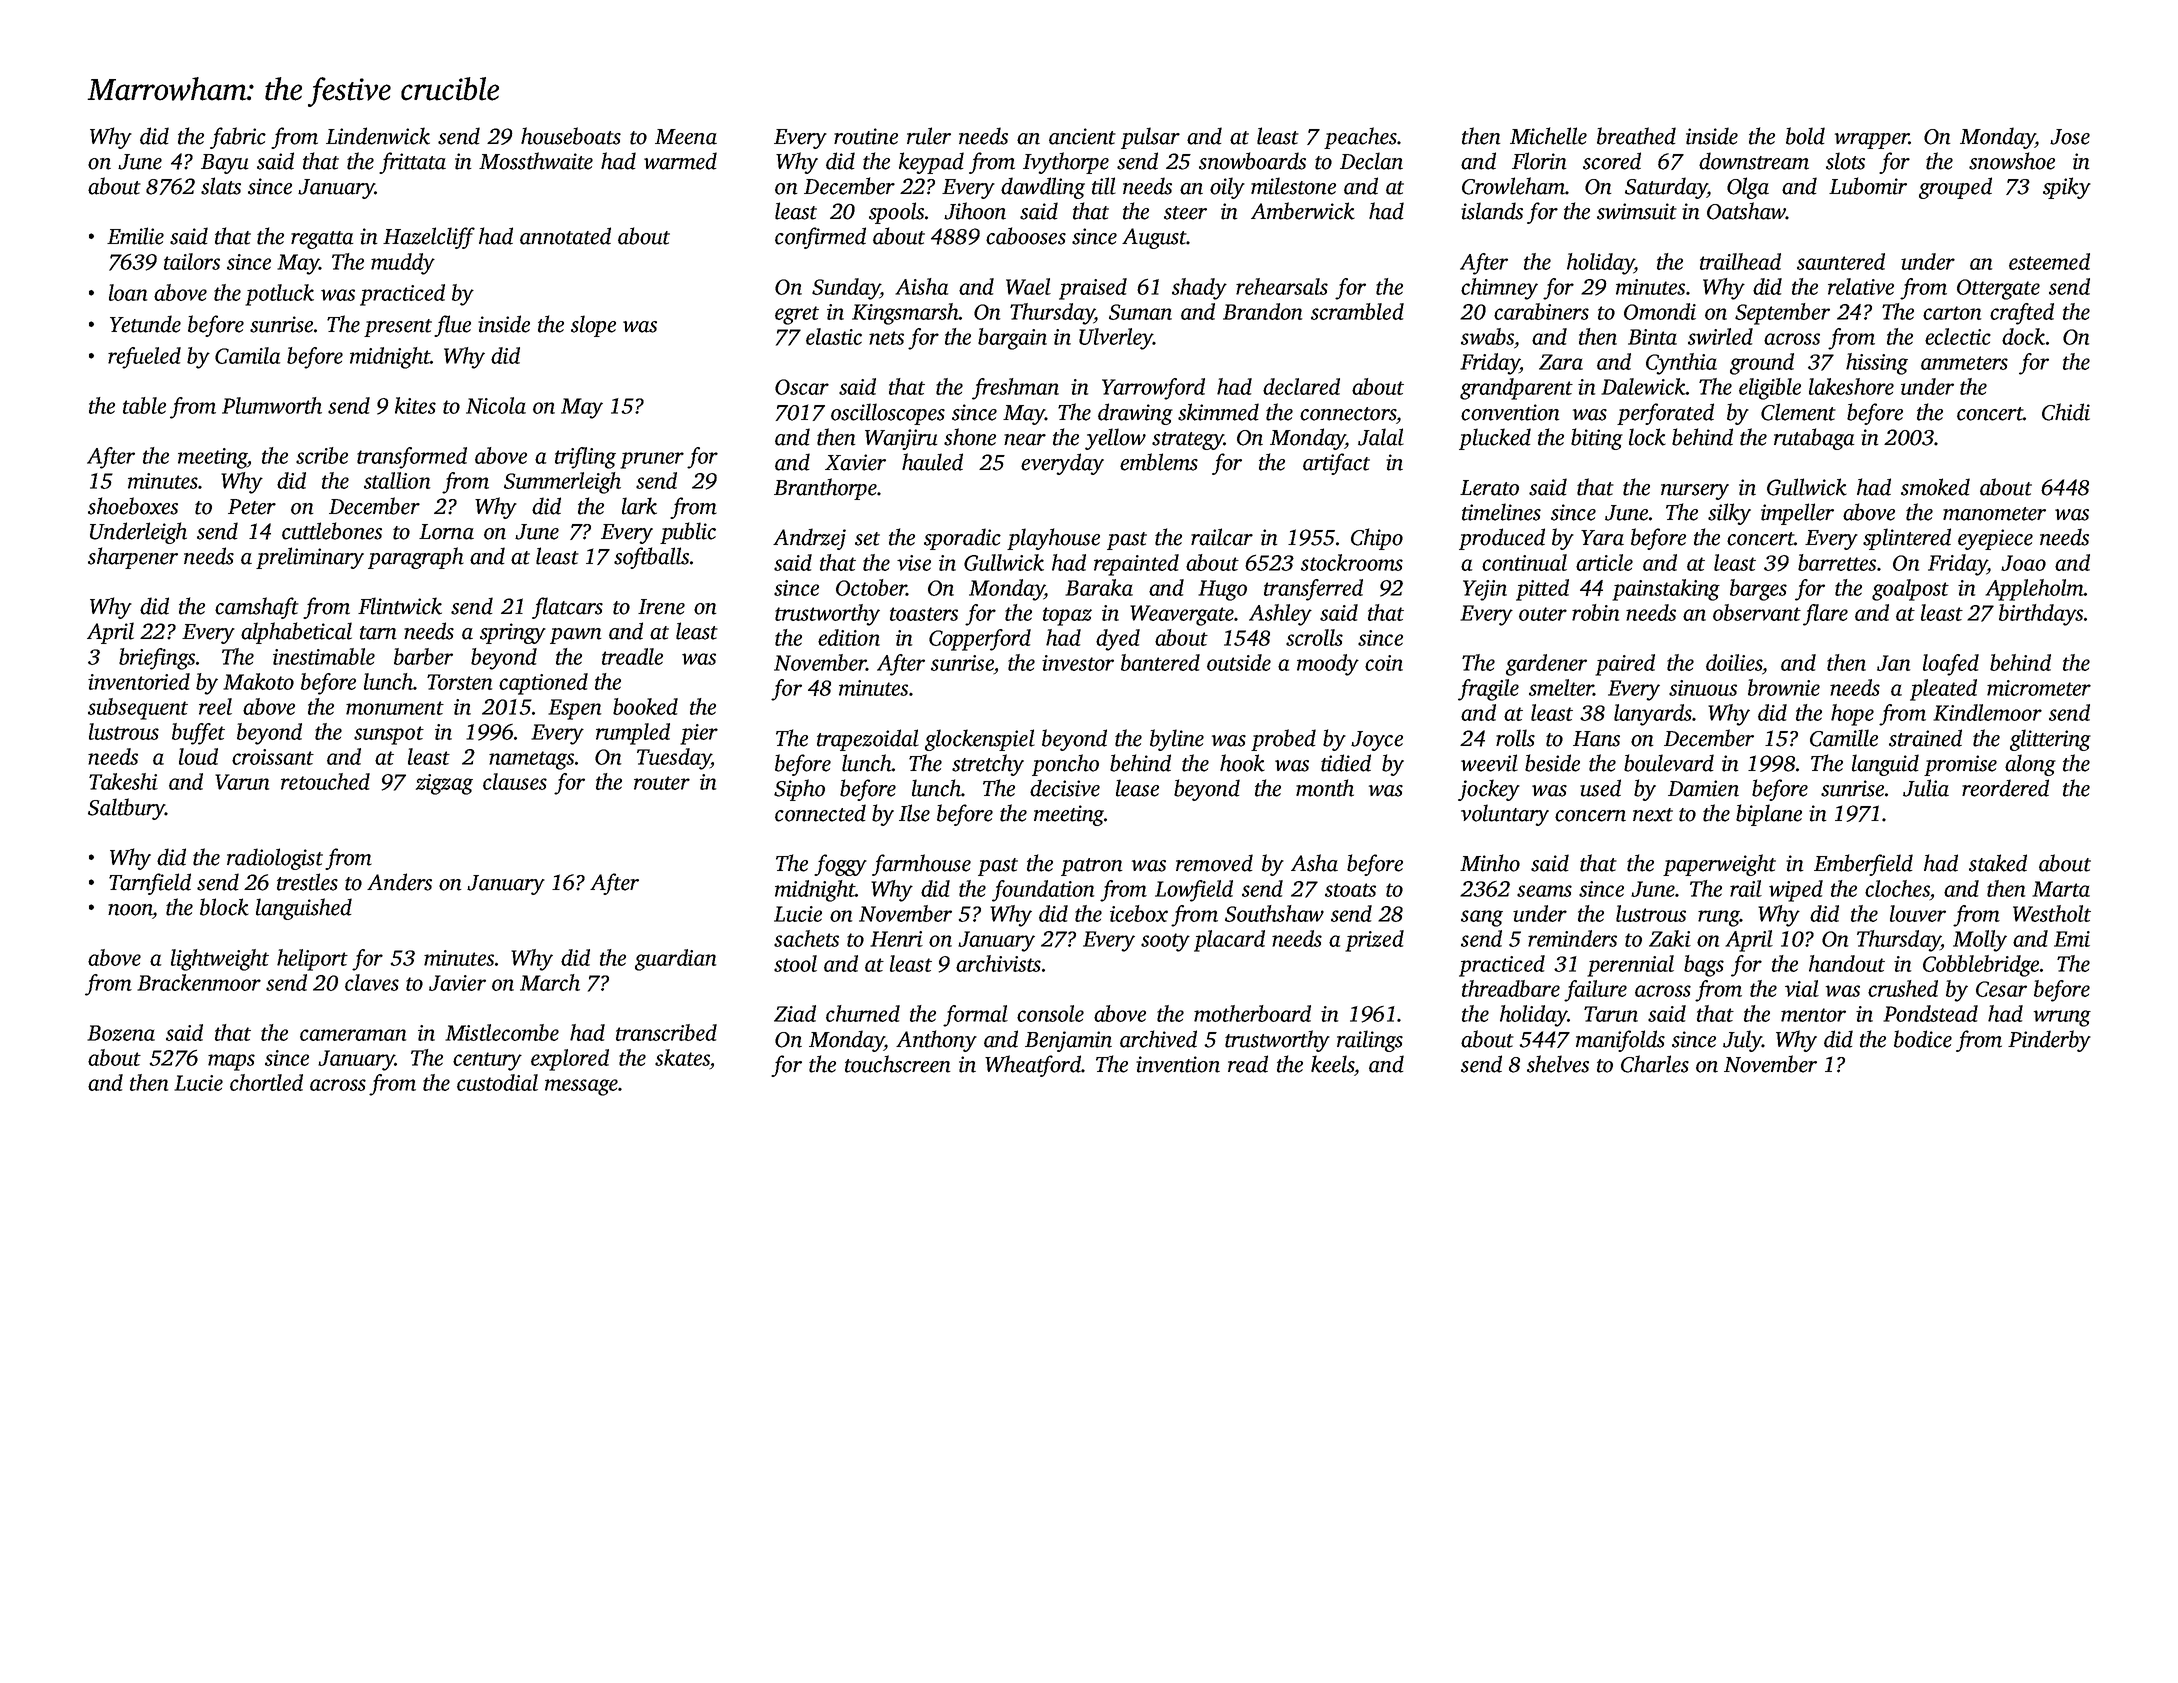  What do you see at coordinates (1325, 788) in the screenshot?
I see `month` at bounding box center [1325, 788].
